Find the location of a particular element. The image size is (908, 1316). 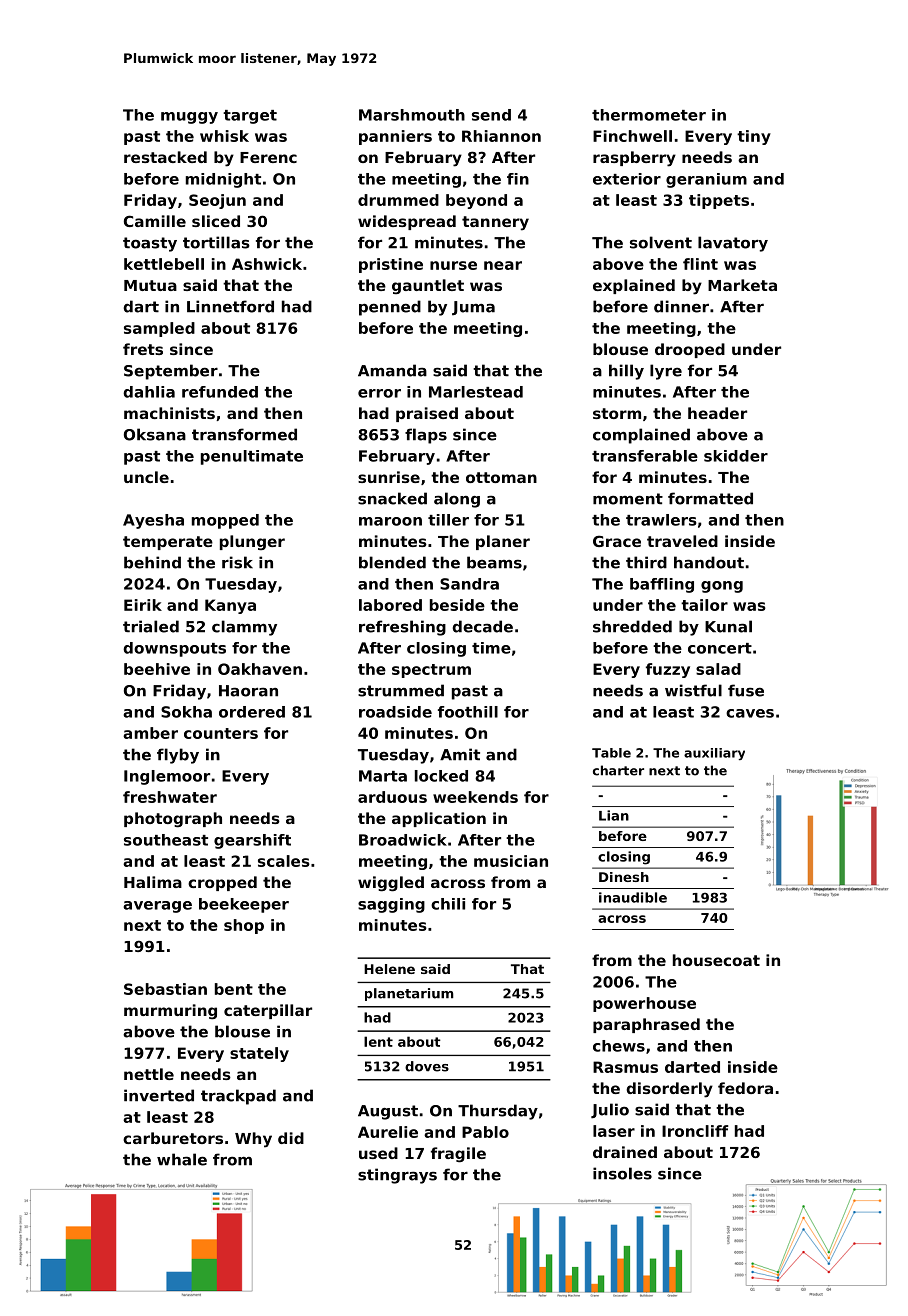

behind is located at coordinates (152, 562).
